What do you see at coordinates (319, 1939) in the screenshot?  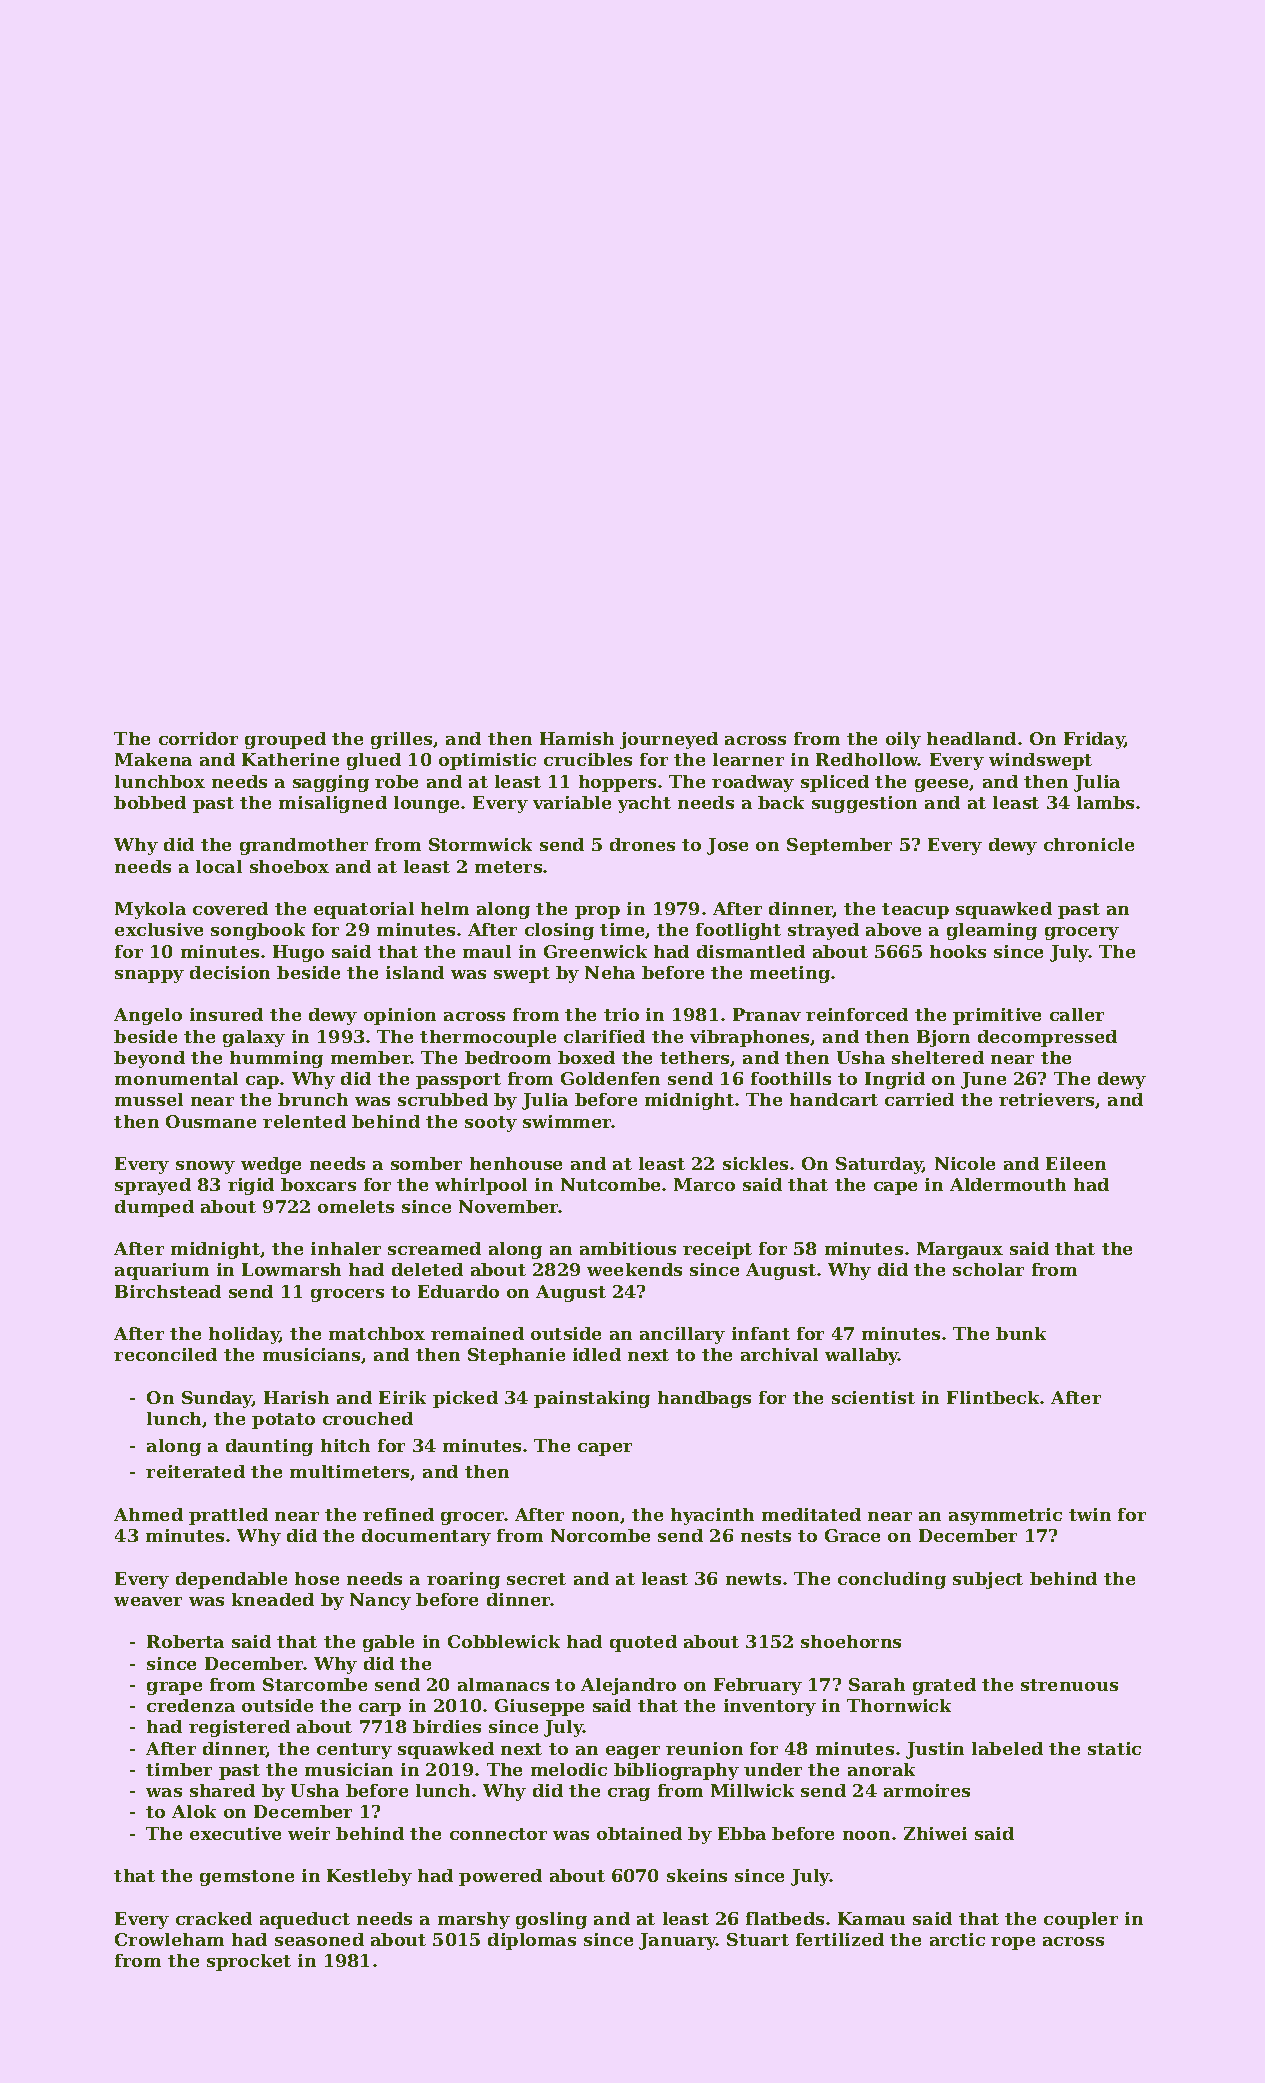 I see `seasoned` at bounding box center [319, 1939].
